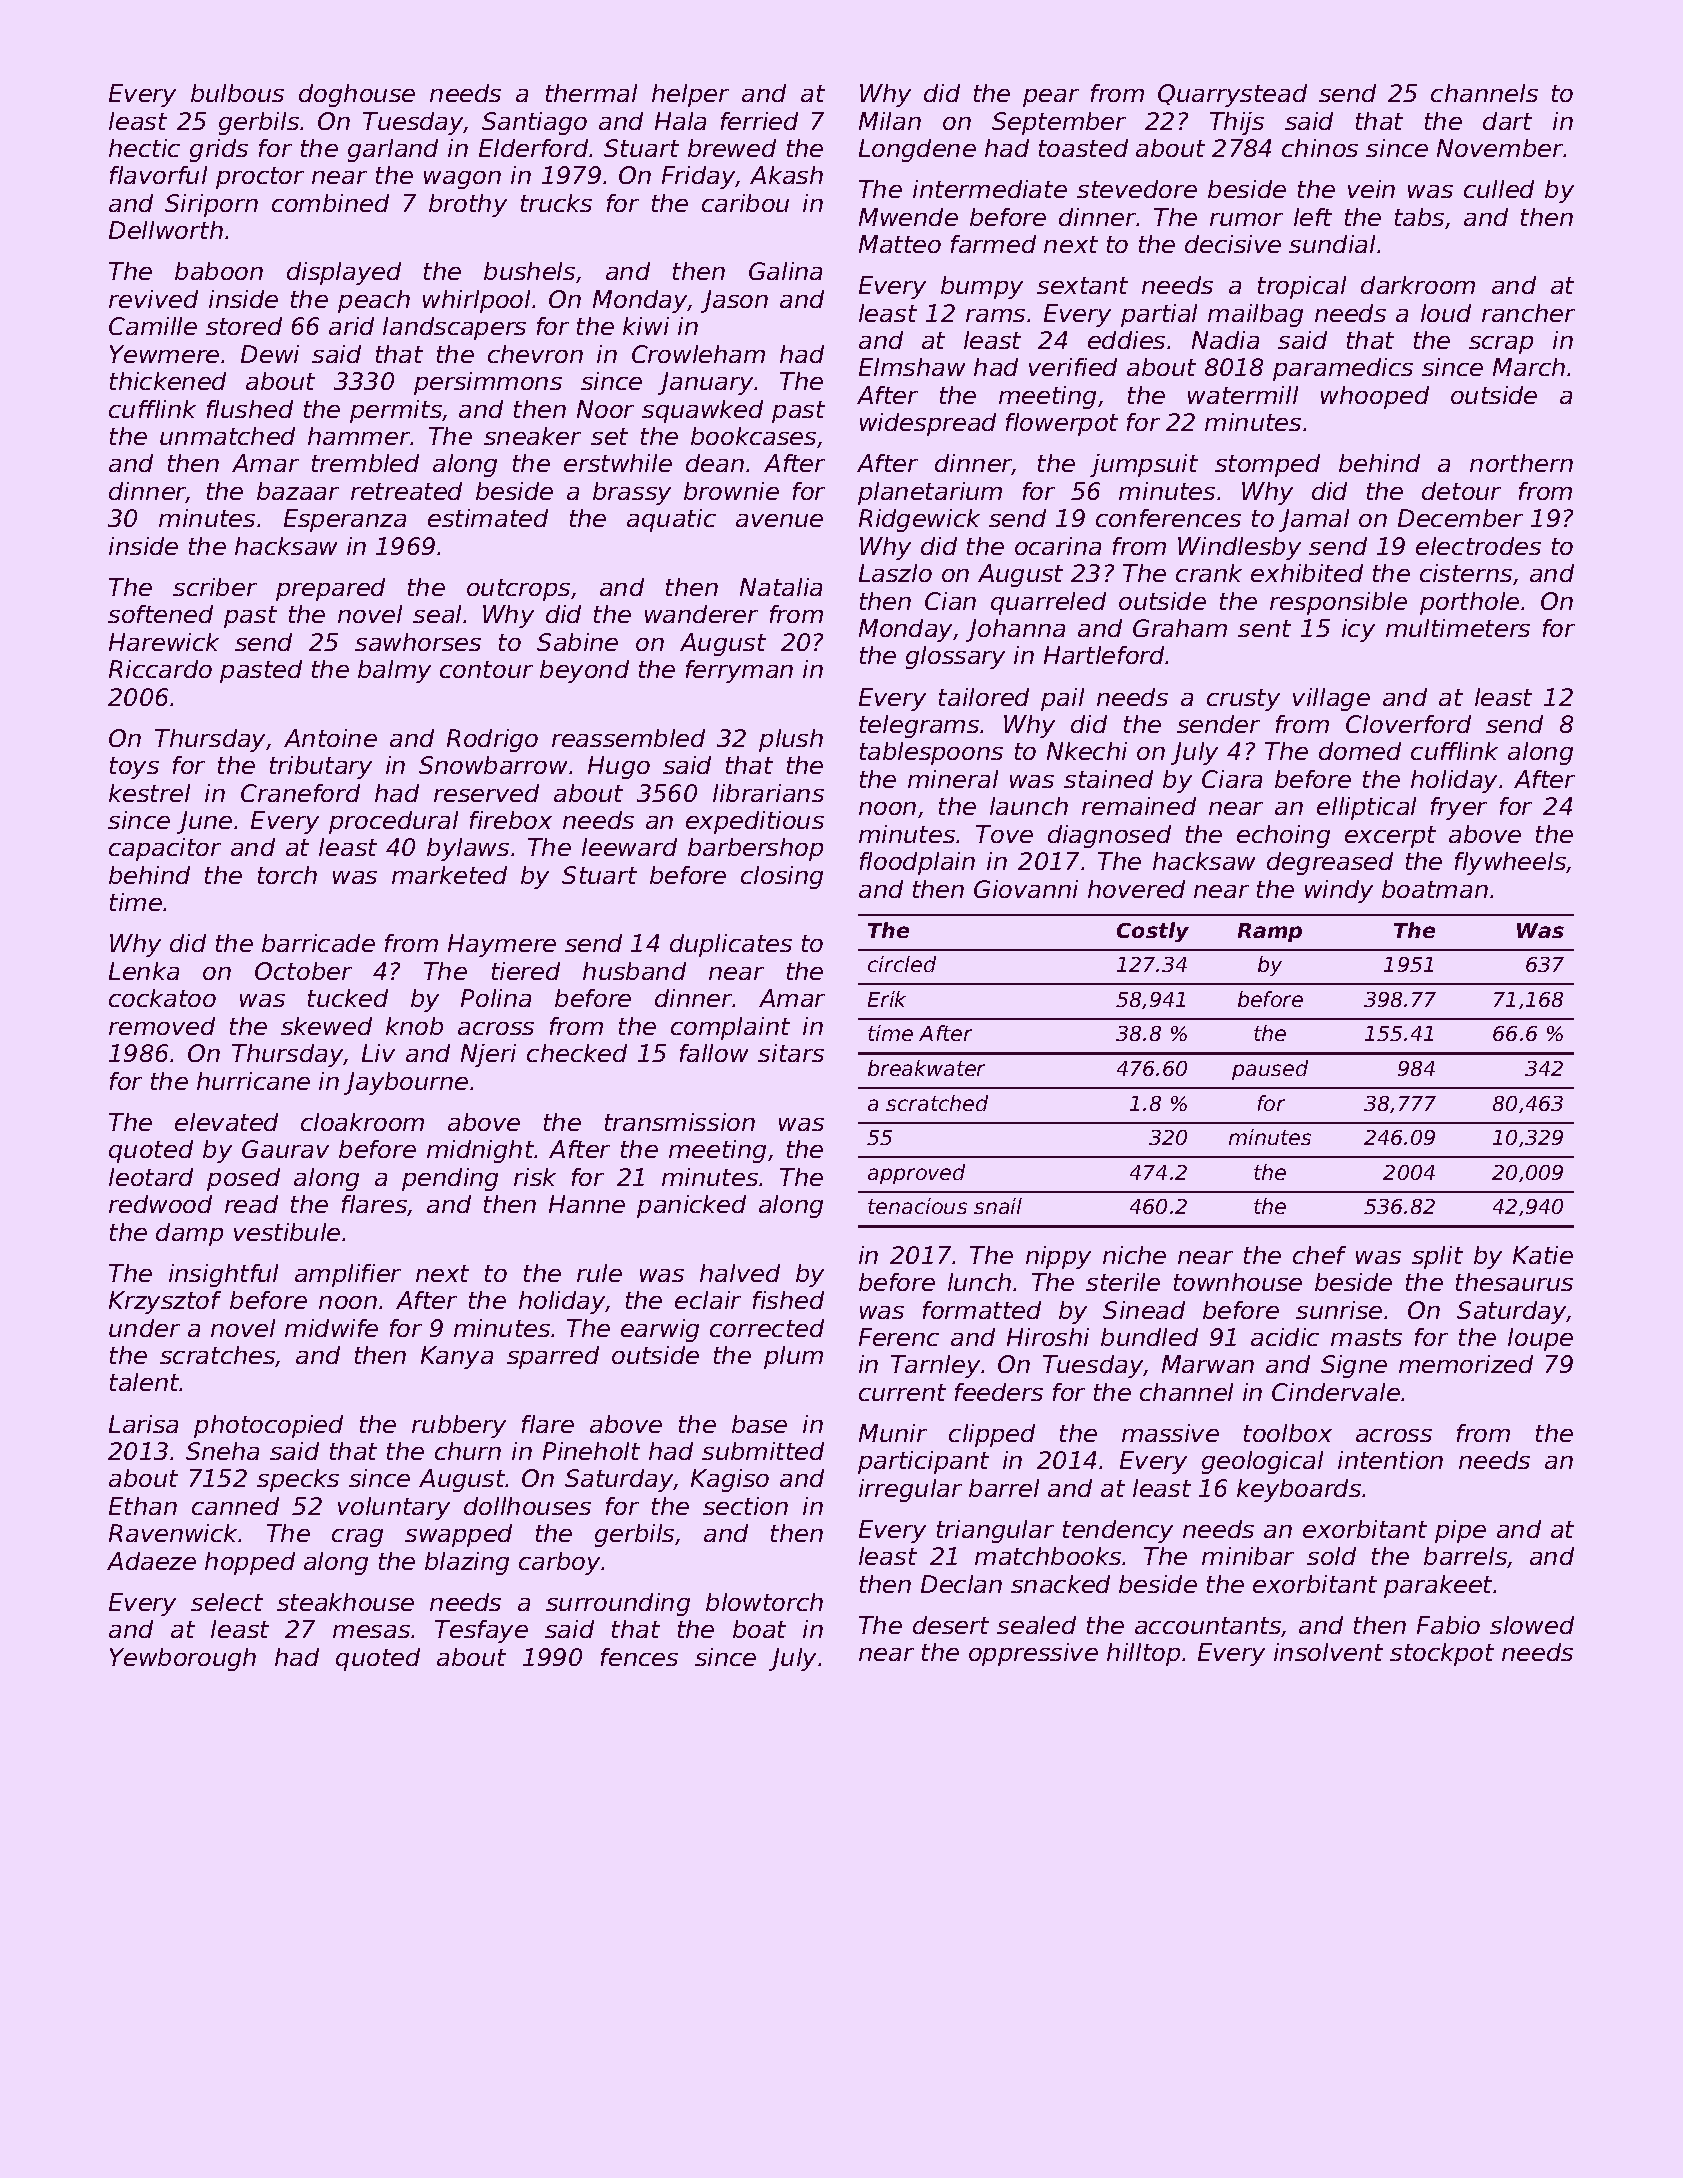 Image resolution: width=1683 pixels, height=2178 pixels. Describe the element at coordinates (357, 95) in the screenshot. I see `doghouse` at that location.
